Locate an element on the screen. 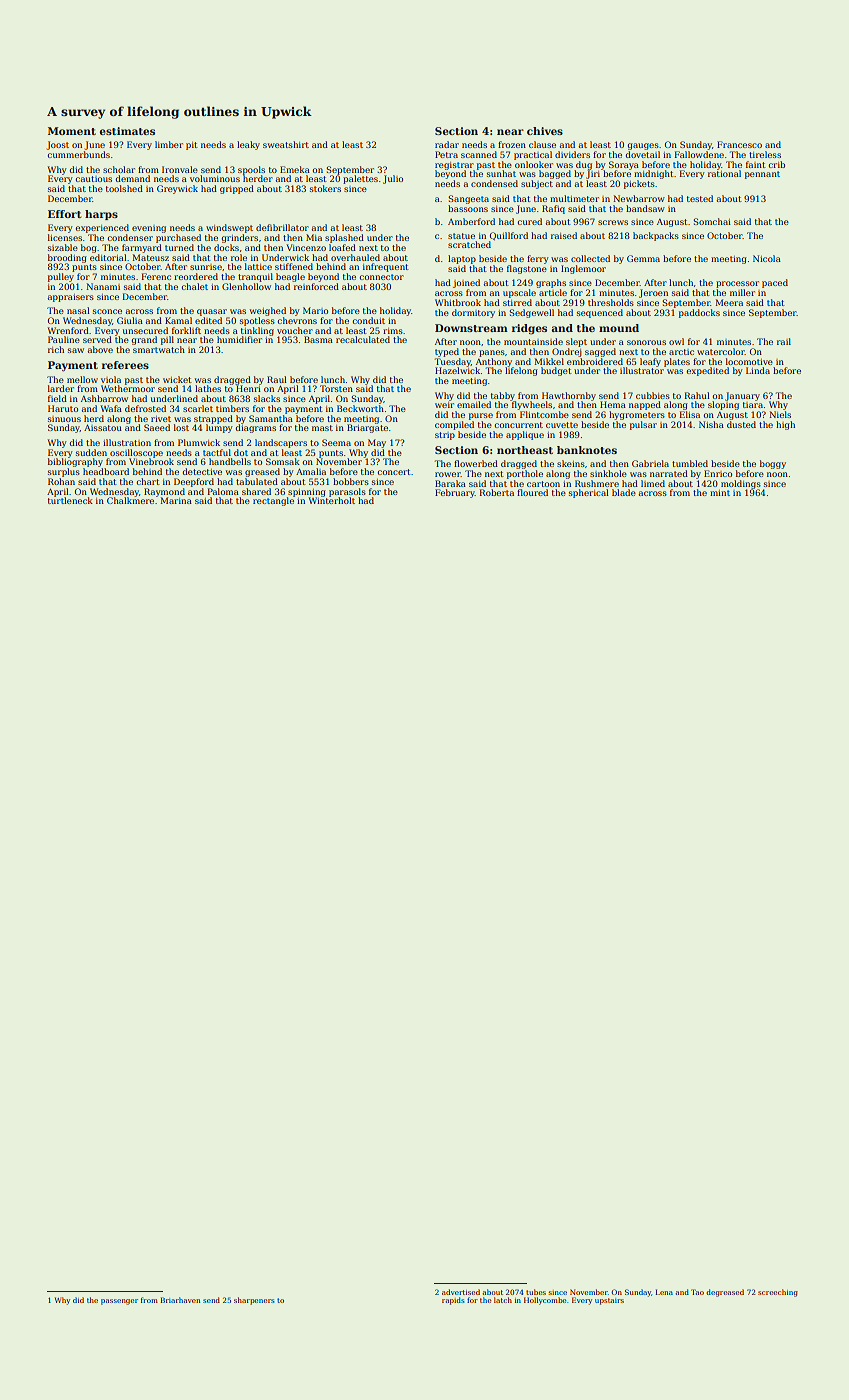  gauges is located at coordinates (643, 146).
